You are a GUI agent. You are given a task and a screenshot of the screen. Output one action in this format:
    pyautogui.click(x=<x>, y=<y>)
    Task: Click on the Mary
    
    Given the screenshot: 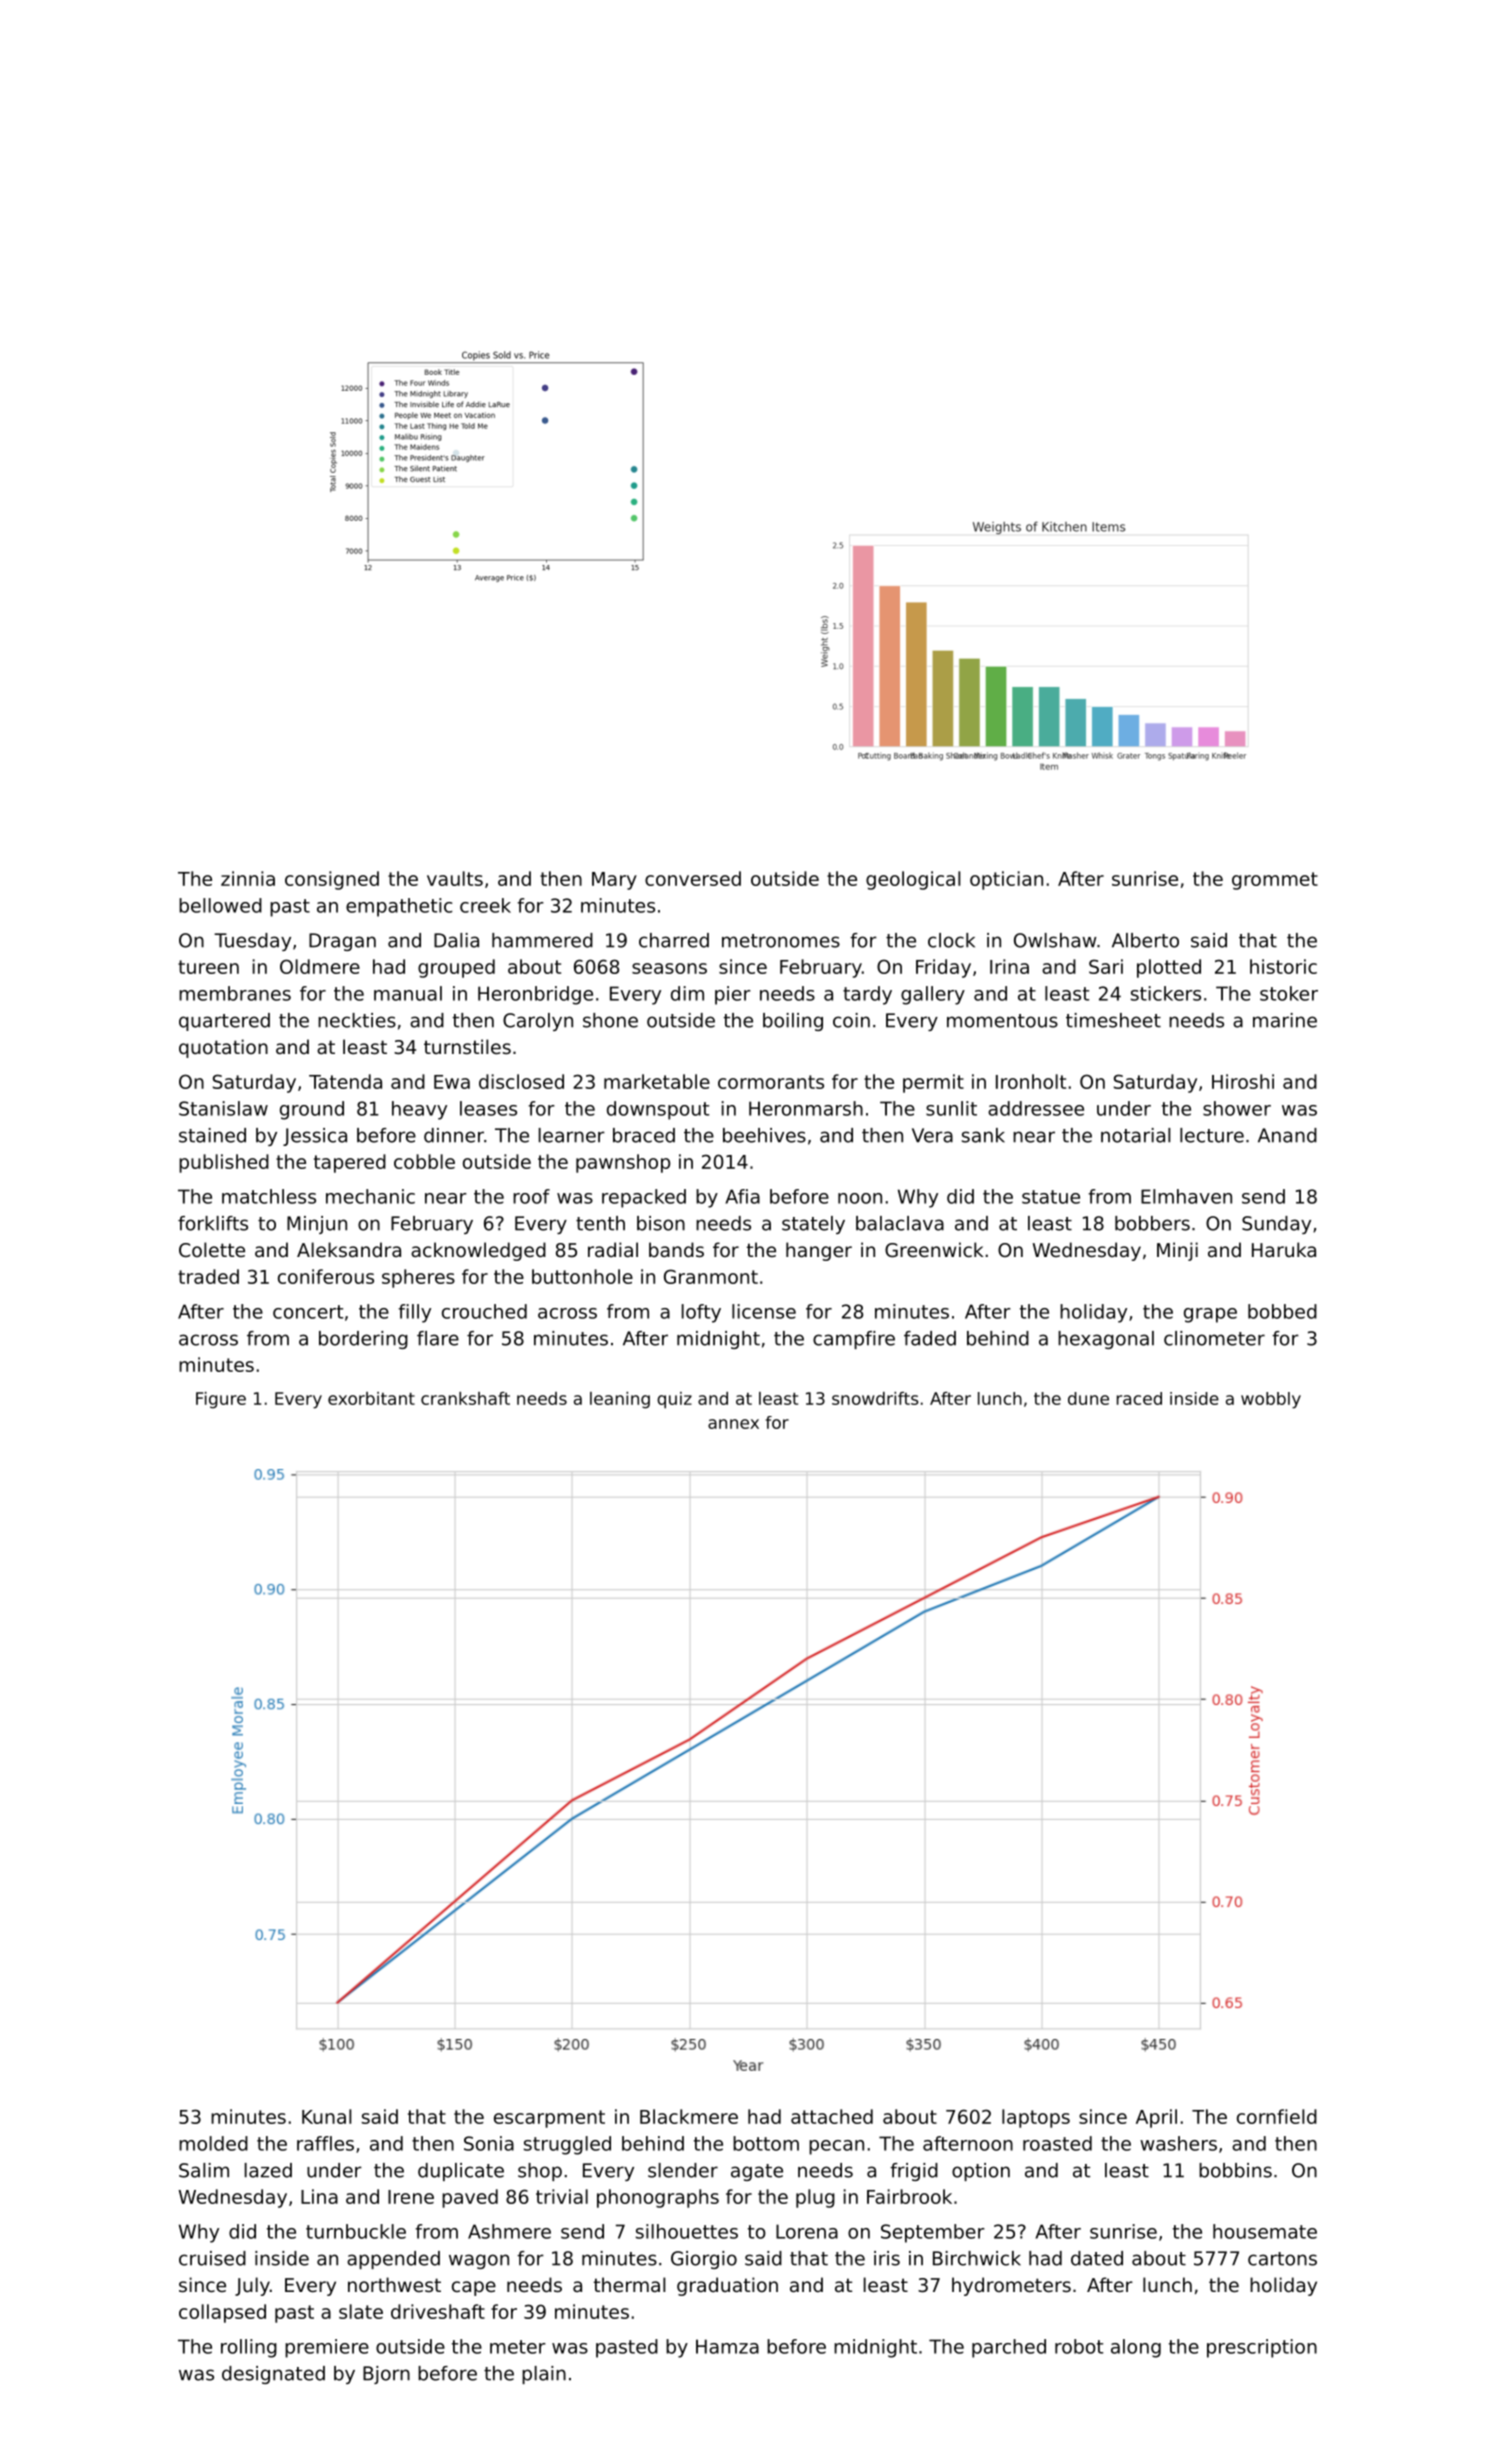 What is the action you would take?
    pyautogui.click(x=614, y=881)
